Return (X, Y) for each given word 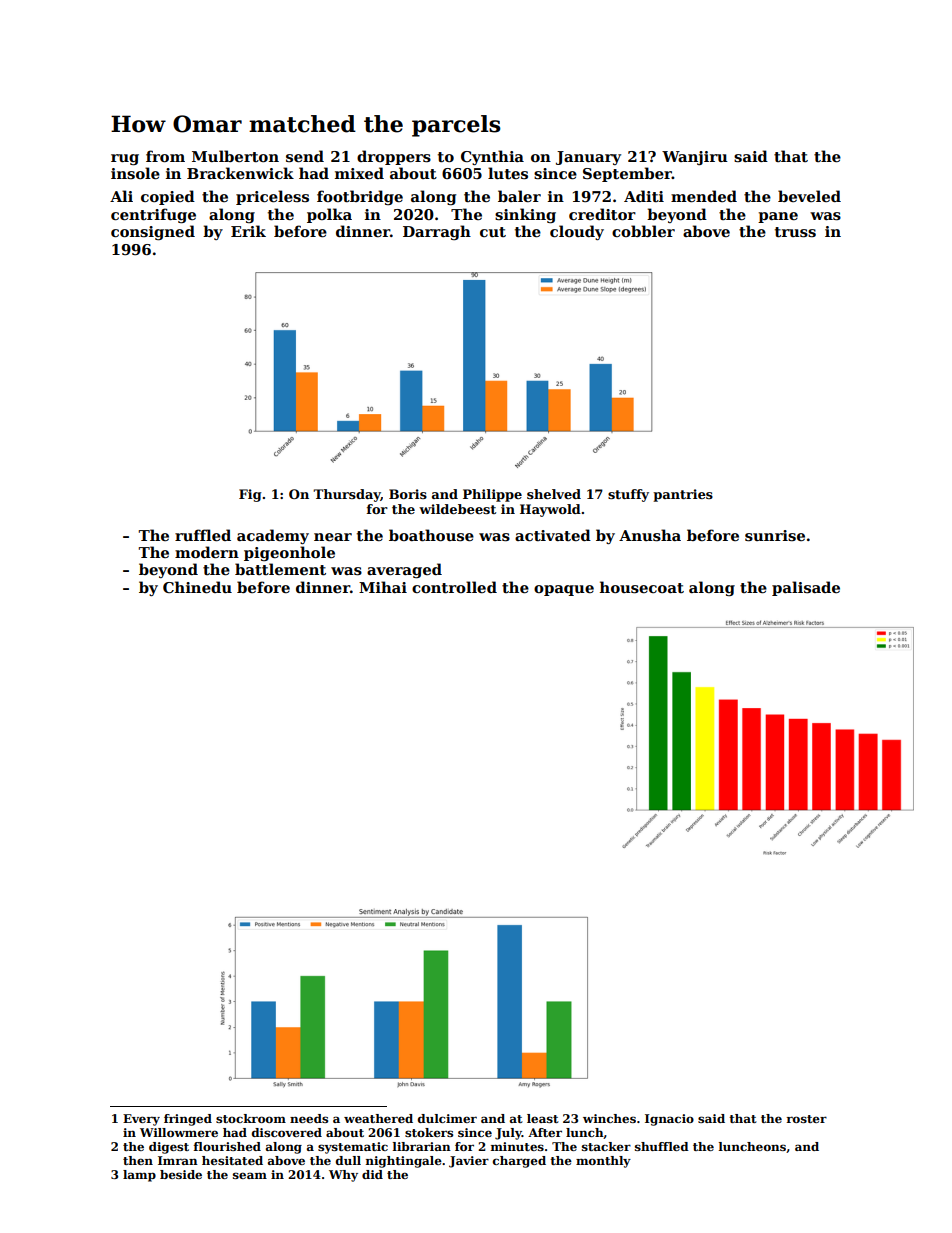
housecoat (642, 587)
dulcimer (447, 1118)
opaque (564, 590)
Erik (248, 231)
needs (309, 1118)
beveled (809, 196)
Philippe (492, 495)
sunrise (775, 535)
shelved (554, 494)
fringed (188, 1120)
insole (135, 173)
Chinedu (197, 587)
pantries (683, 495)
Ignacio (669, 1120)
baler (519, 196)
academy (273, 536)
